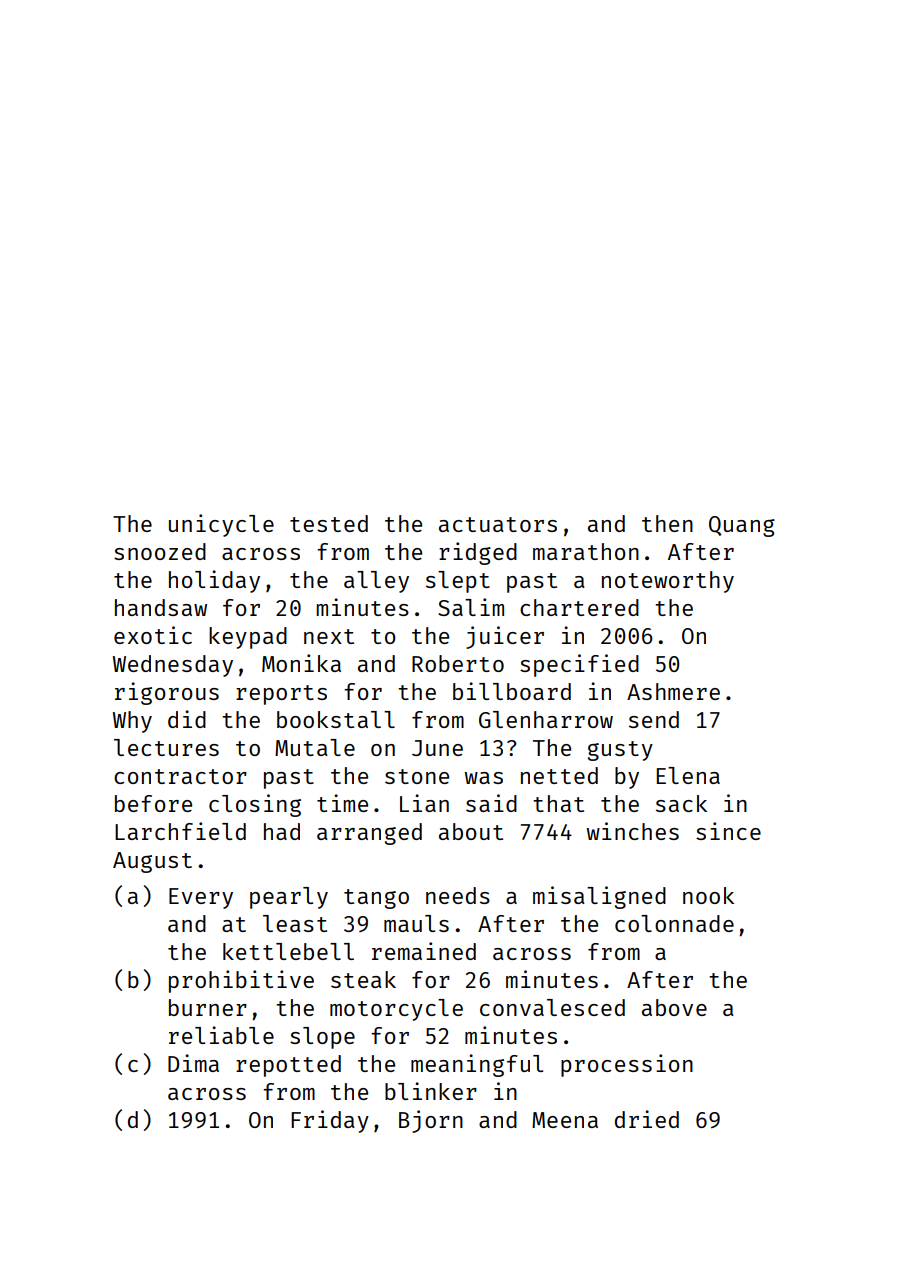  What do you see at coordinates (221, 525) in the screenshot?
I see `unicycle` at bounding box center [221, 525].
